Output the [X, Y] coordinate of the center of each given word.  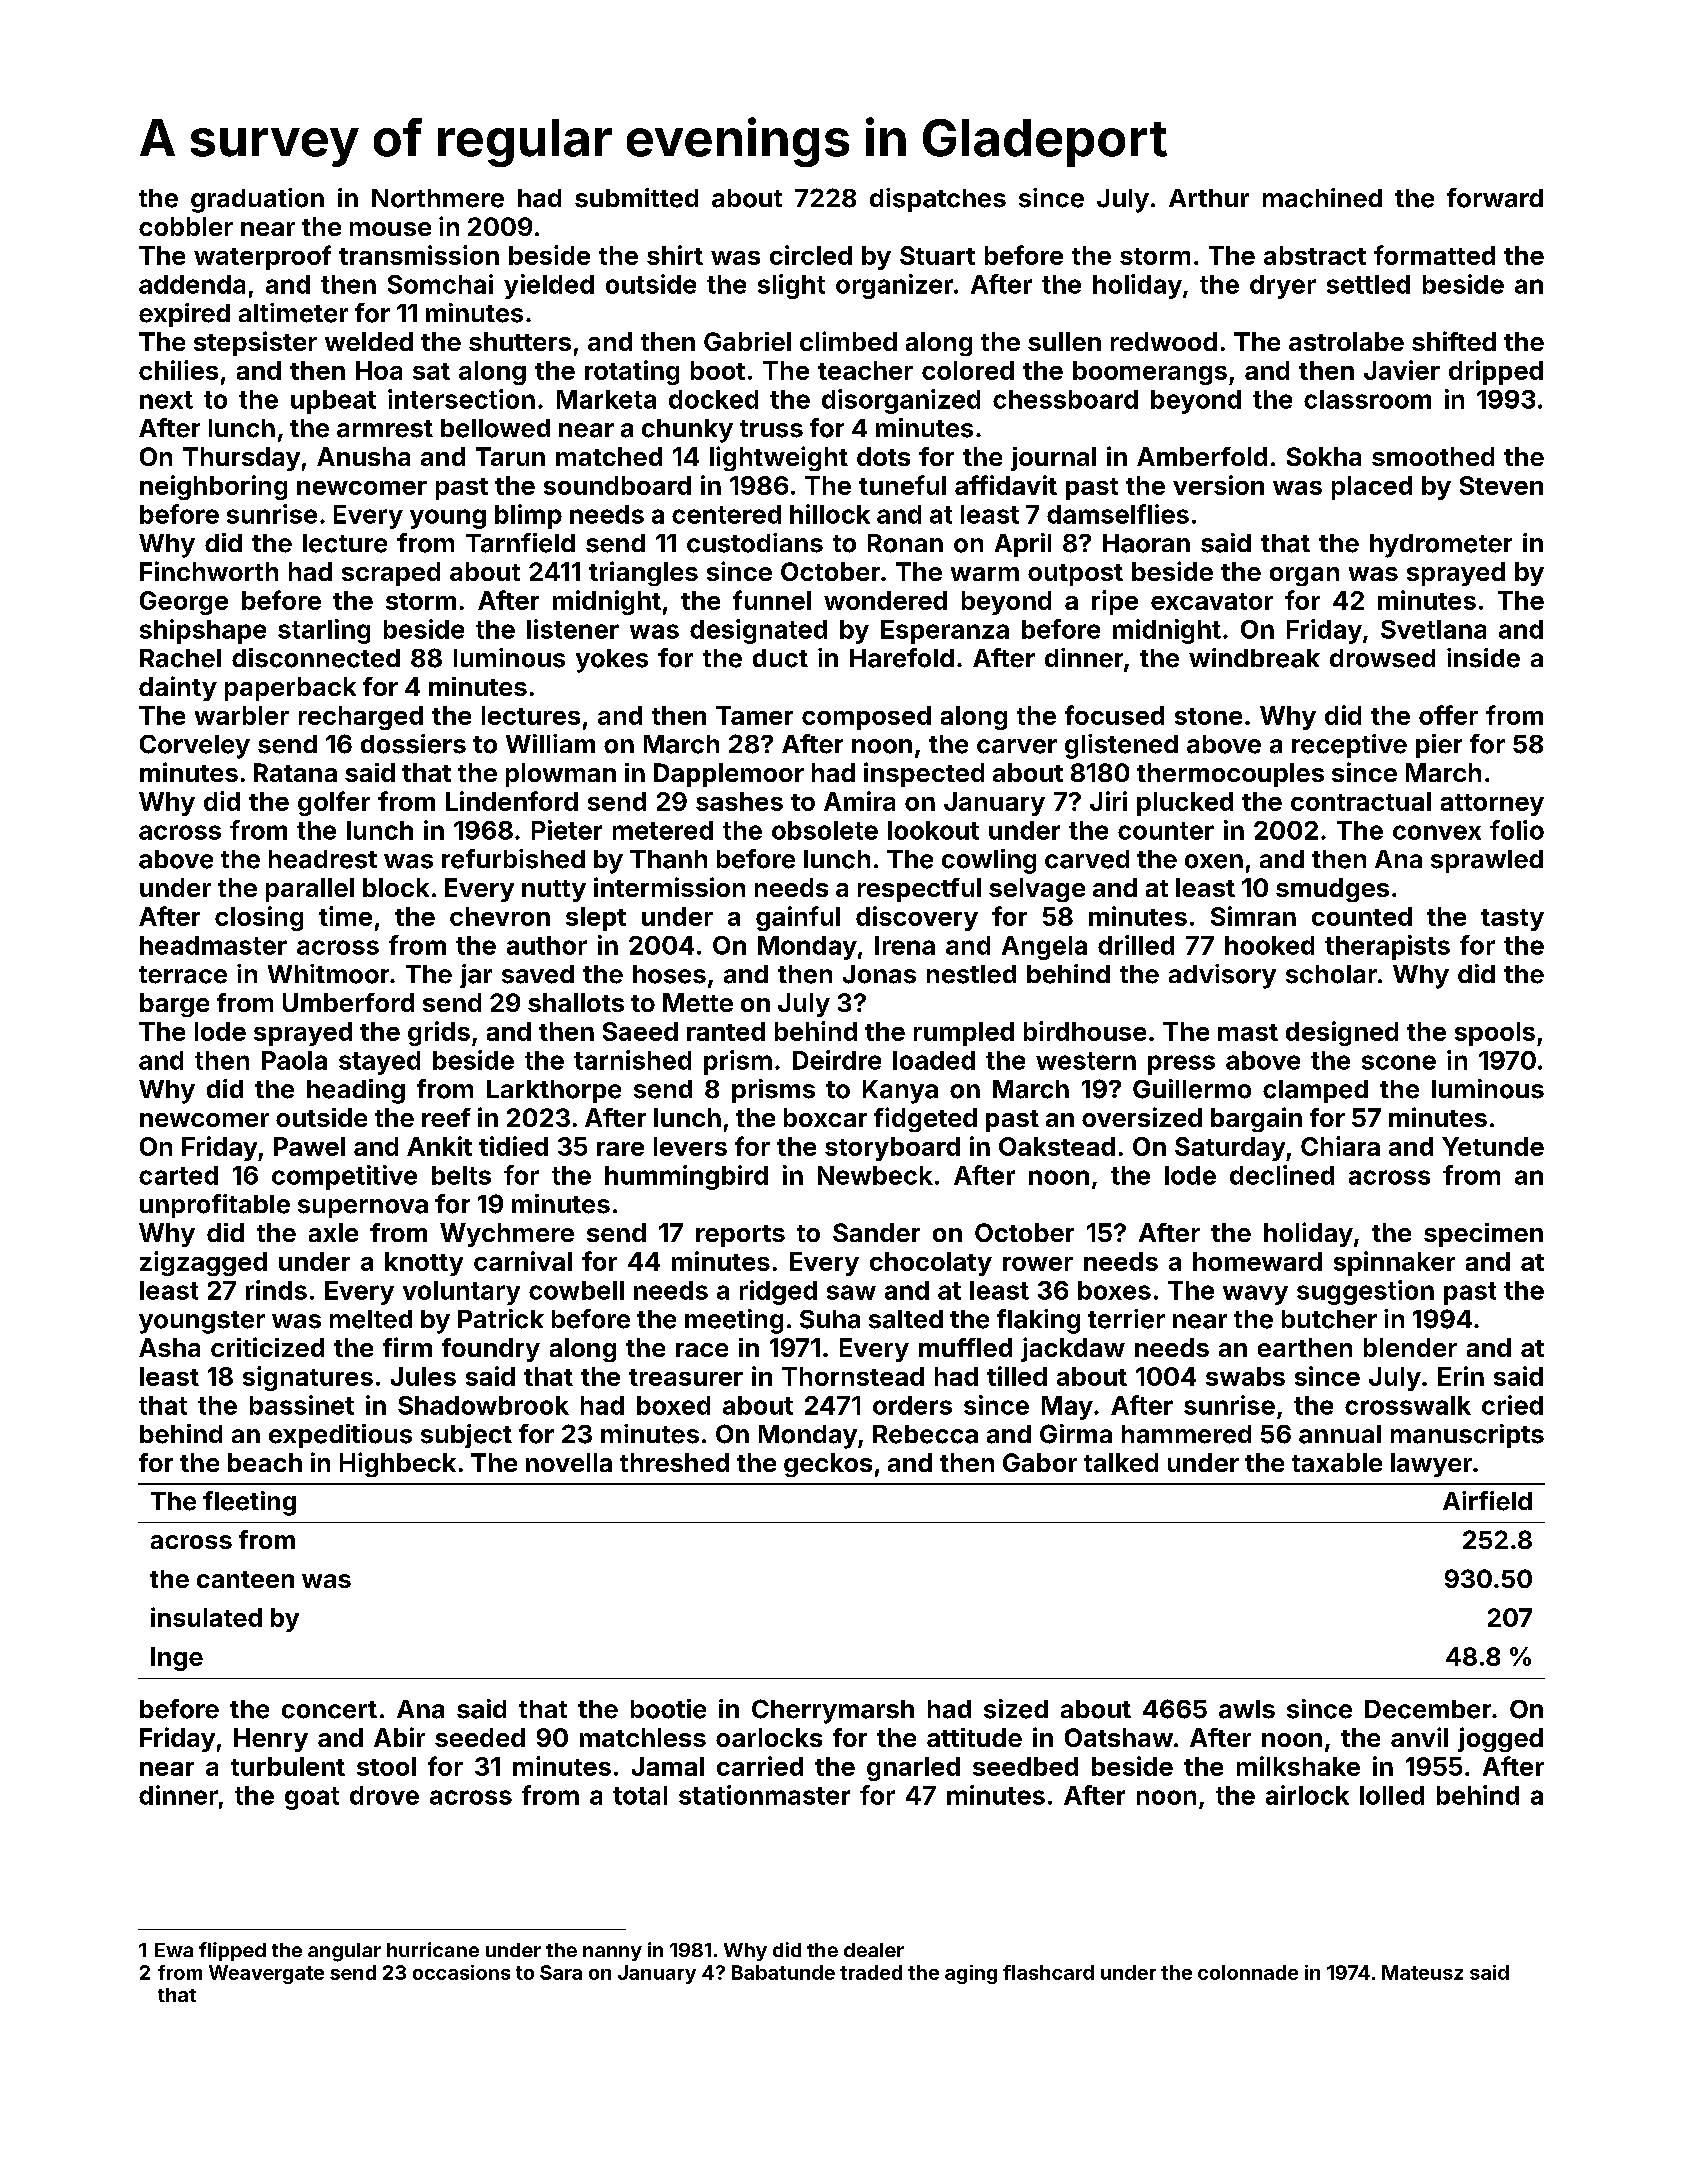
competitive [344, 1177]
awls [1247, 1709]
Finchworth [209, 571]
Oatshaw [1119, 1737]
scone [1399, 1062]
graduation [257, 200]
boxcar [825, 1117]
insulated [206, 1617]
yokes [612, 661]
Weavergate [266, 1974]
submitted [636, 198]
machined [1322, 198]
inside [1483, 658]
